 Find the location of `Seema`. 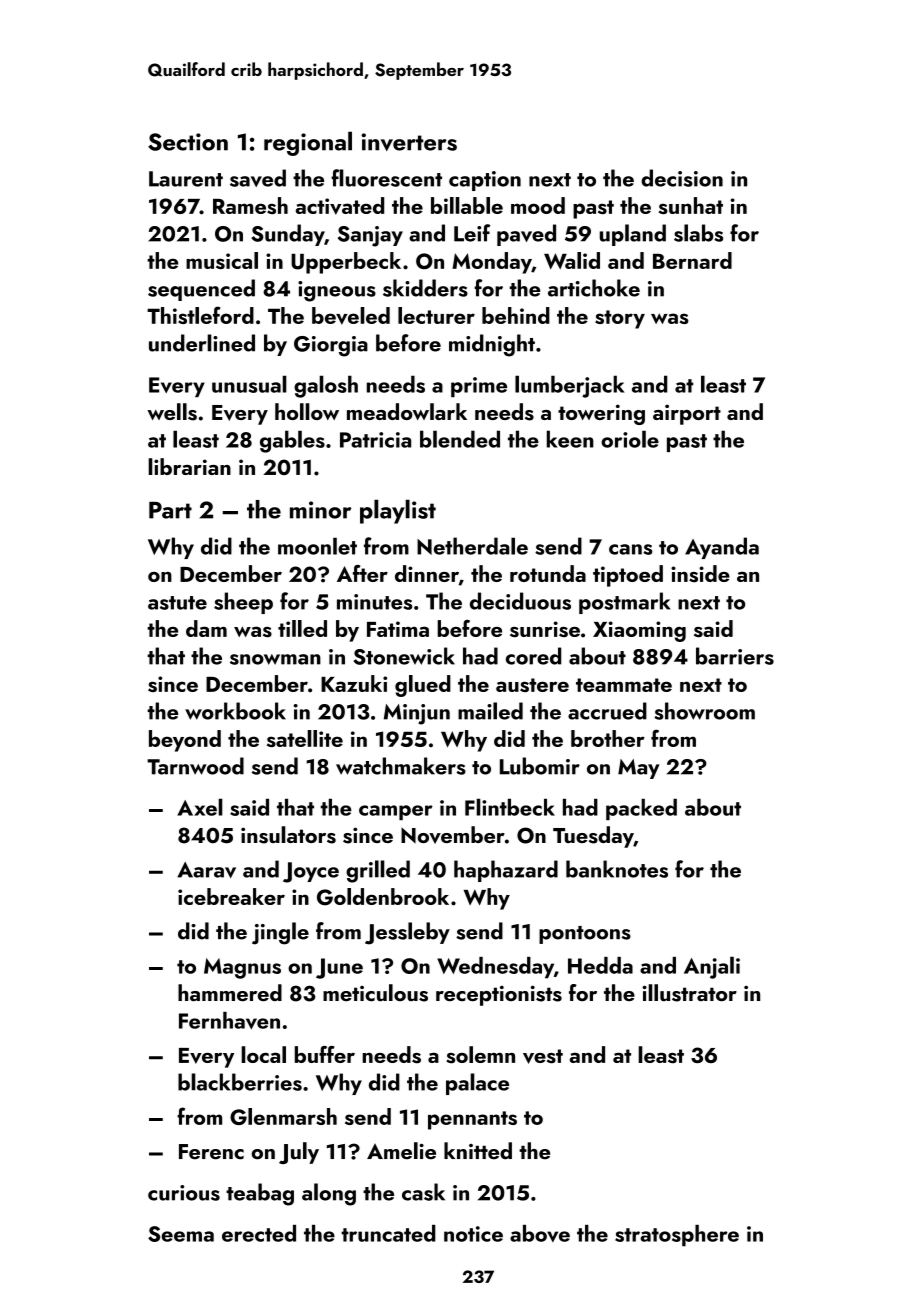

Seema is located at coordinates (181, 1234).
